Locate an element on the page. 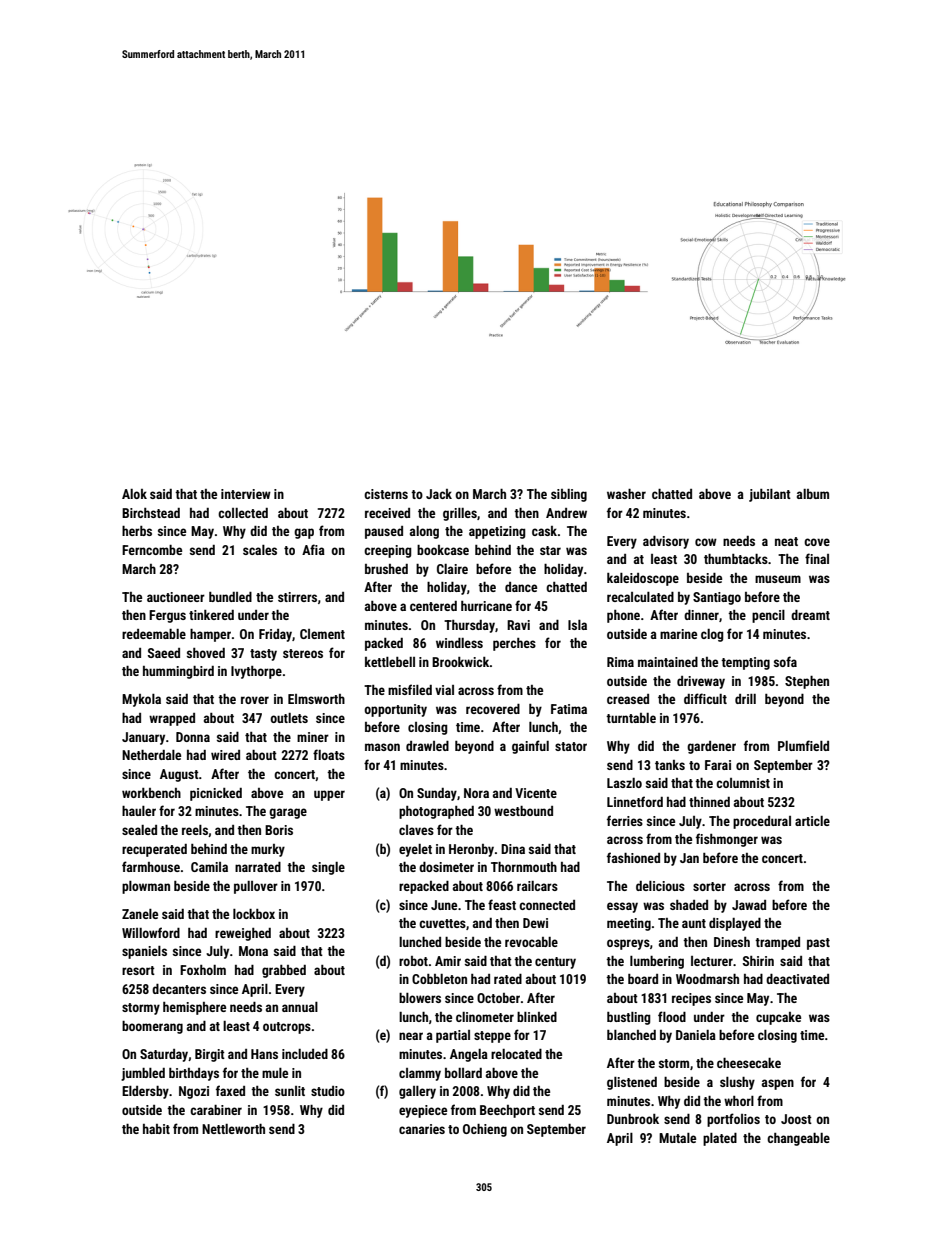 The width and height of the image is (952, 1233). changeable is located at coordinates (798, 1139).
